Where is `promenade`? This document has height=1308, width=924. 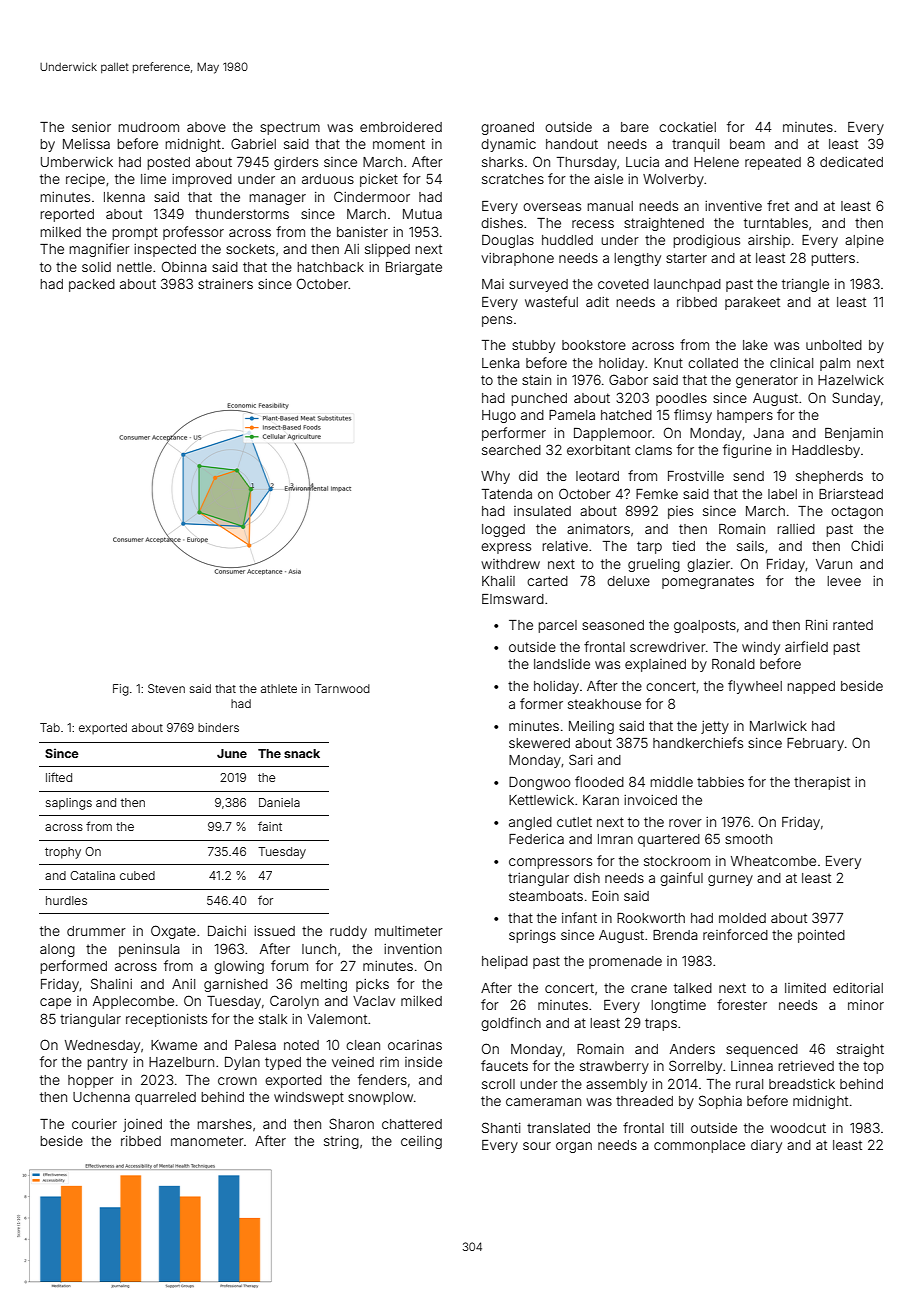 promenade is located at coordinates (625, 962).
